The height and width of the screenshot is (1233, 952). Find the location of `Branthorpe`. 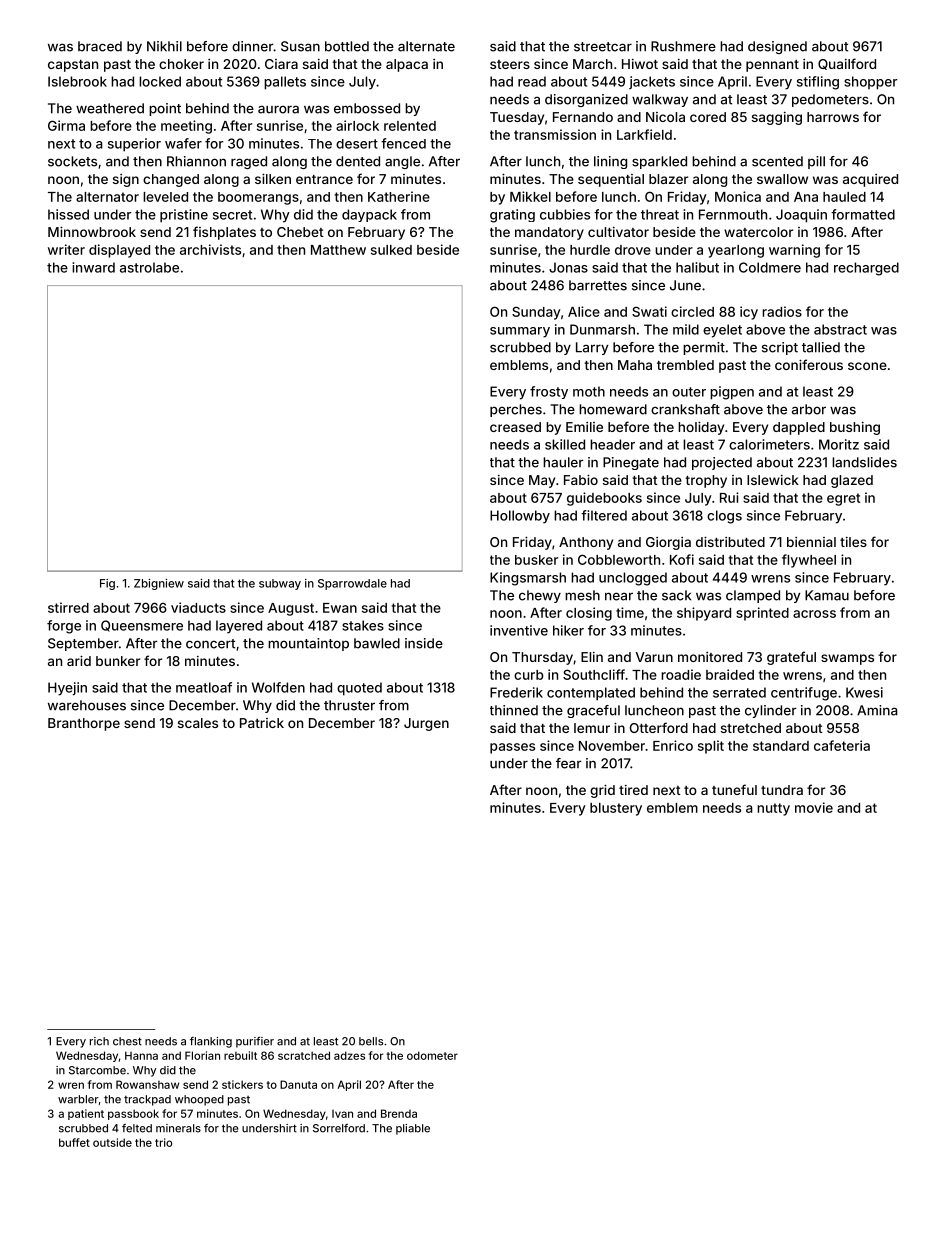

Branthorpe is located at coordinates (84, 724).
